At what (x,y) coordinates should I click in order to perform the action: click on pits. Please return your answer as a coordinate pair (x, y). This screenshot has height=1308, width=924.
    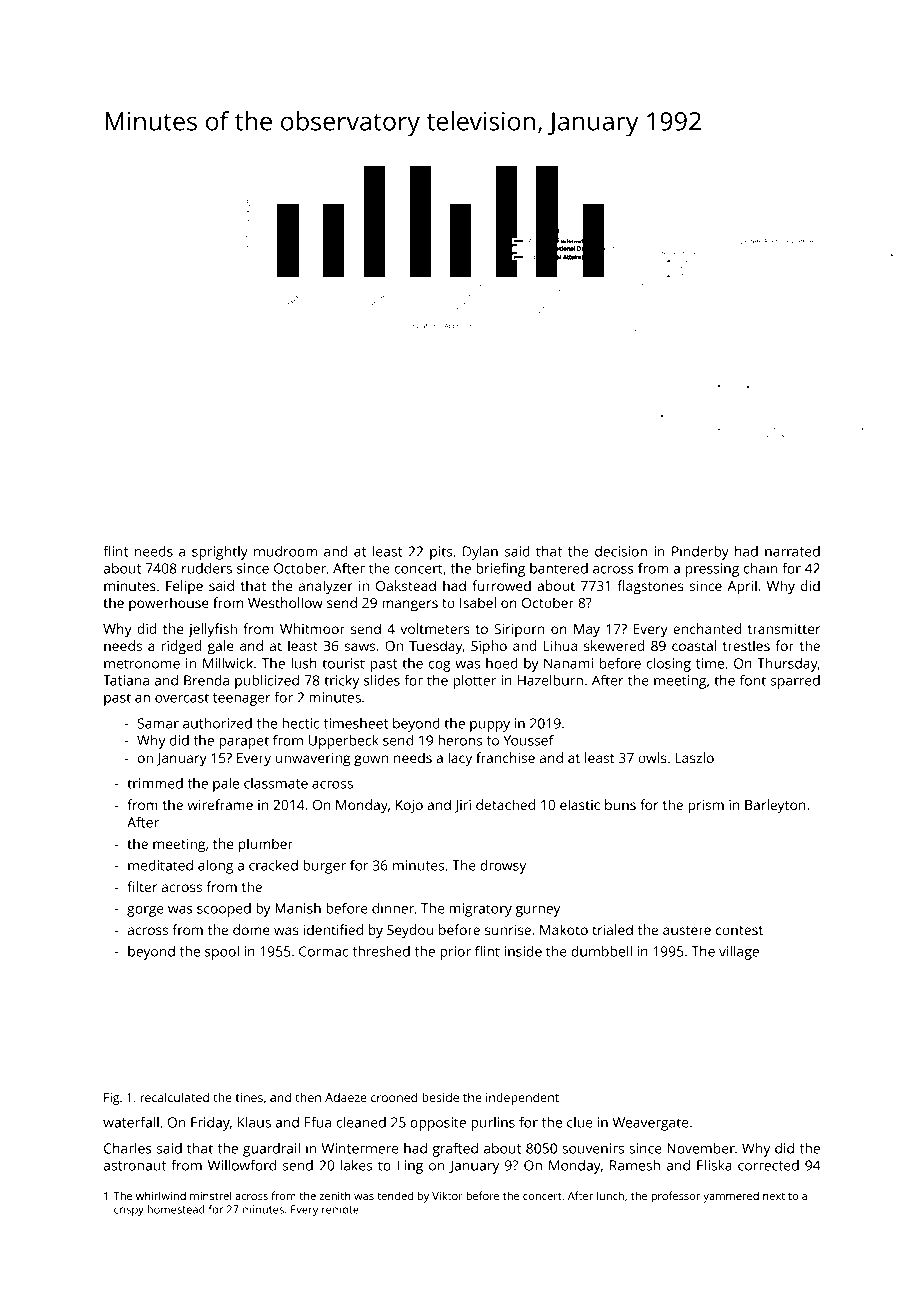
    Looking at the image, I should click on (441, 553).
